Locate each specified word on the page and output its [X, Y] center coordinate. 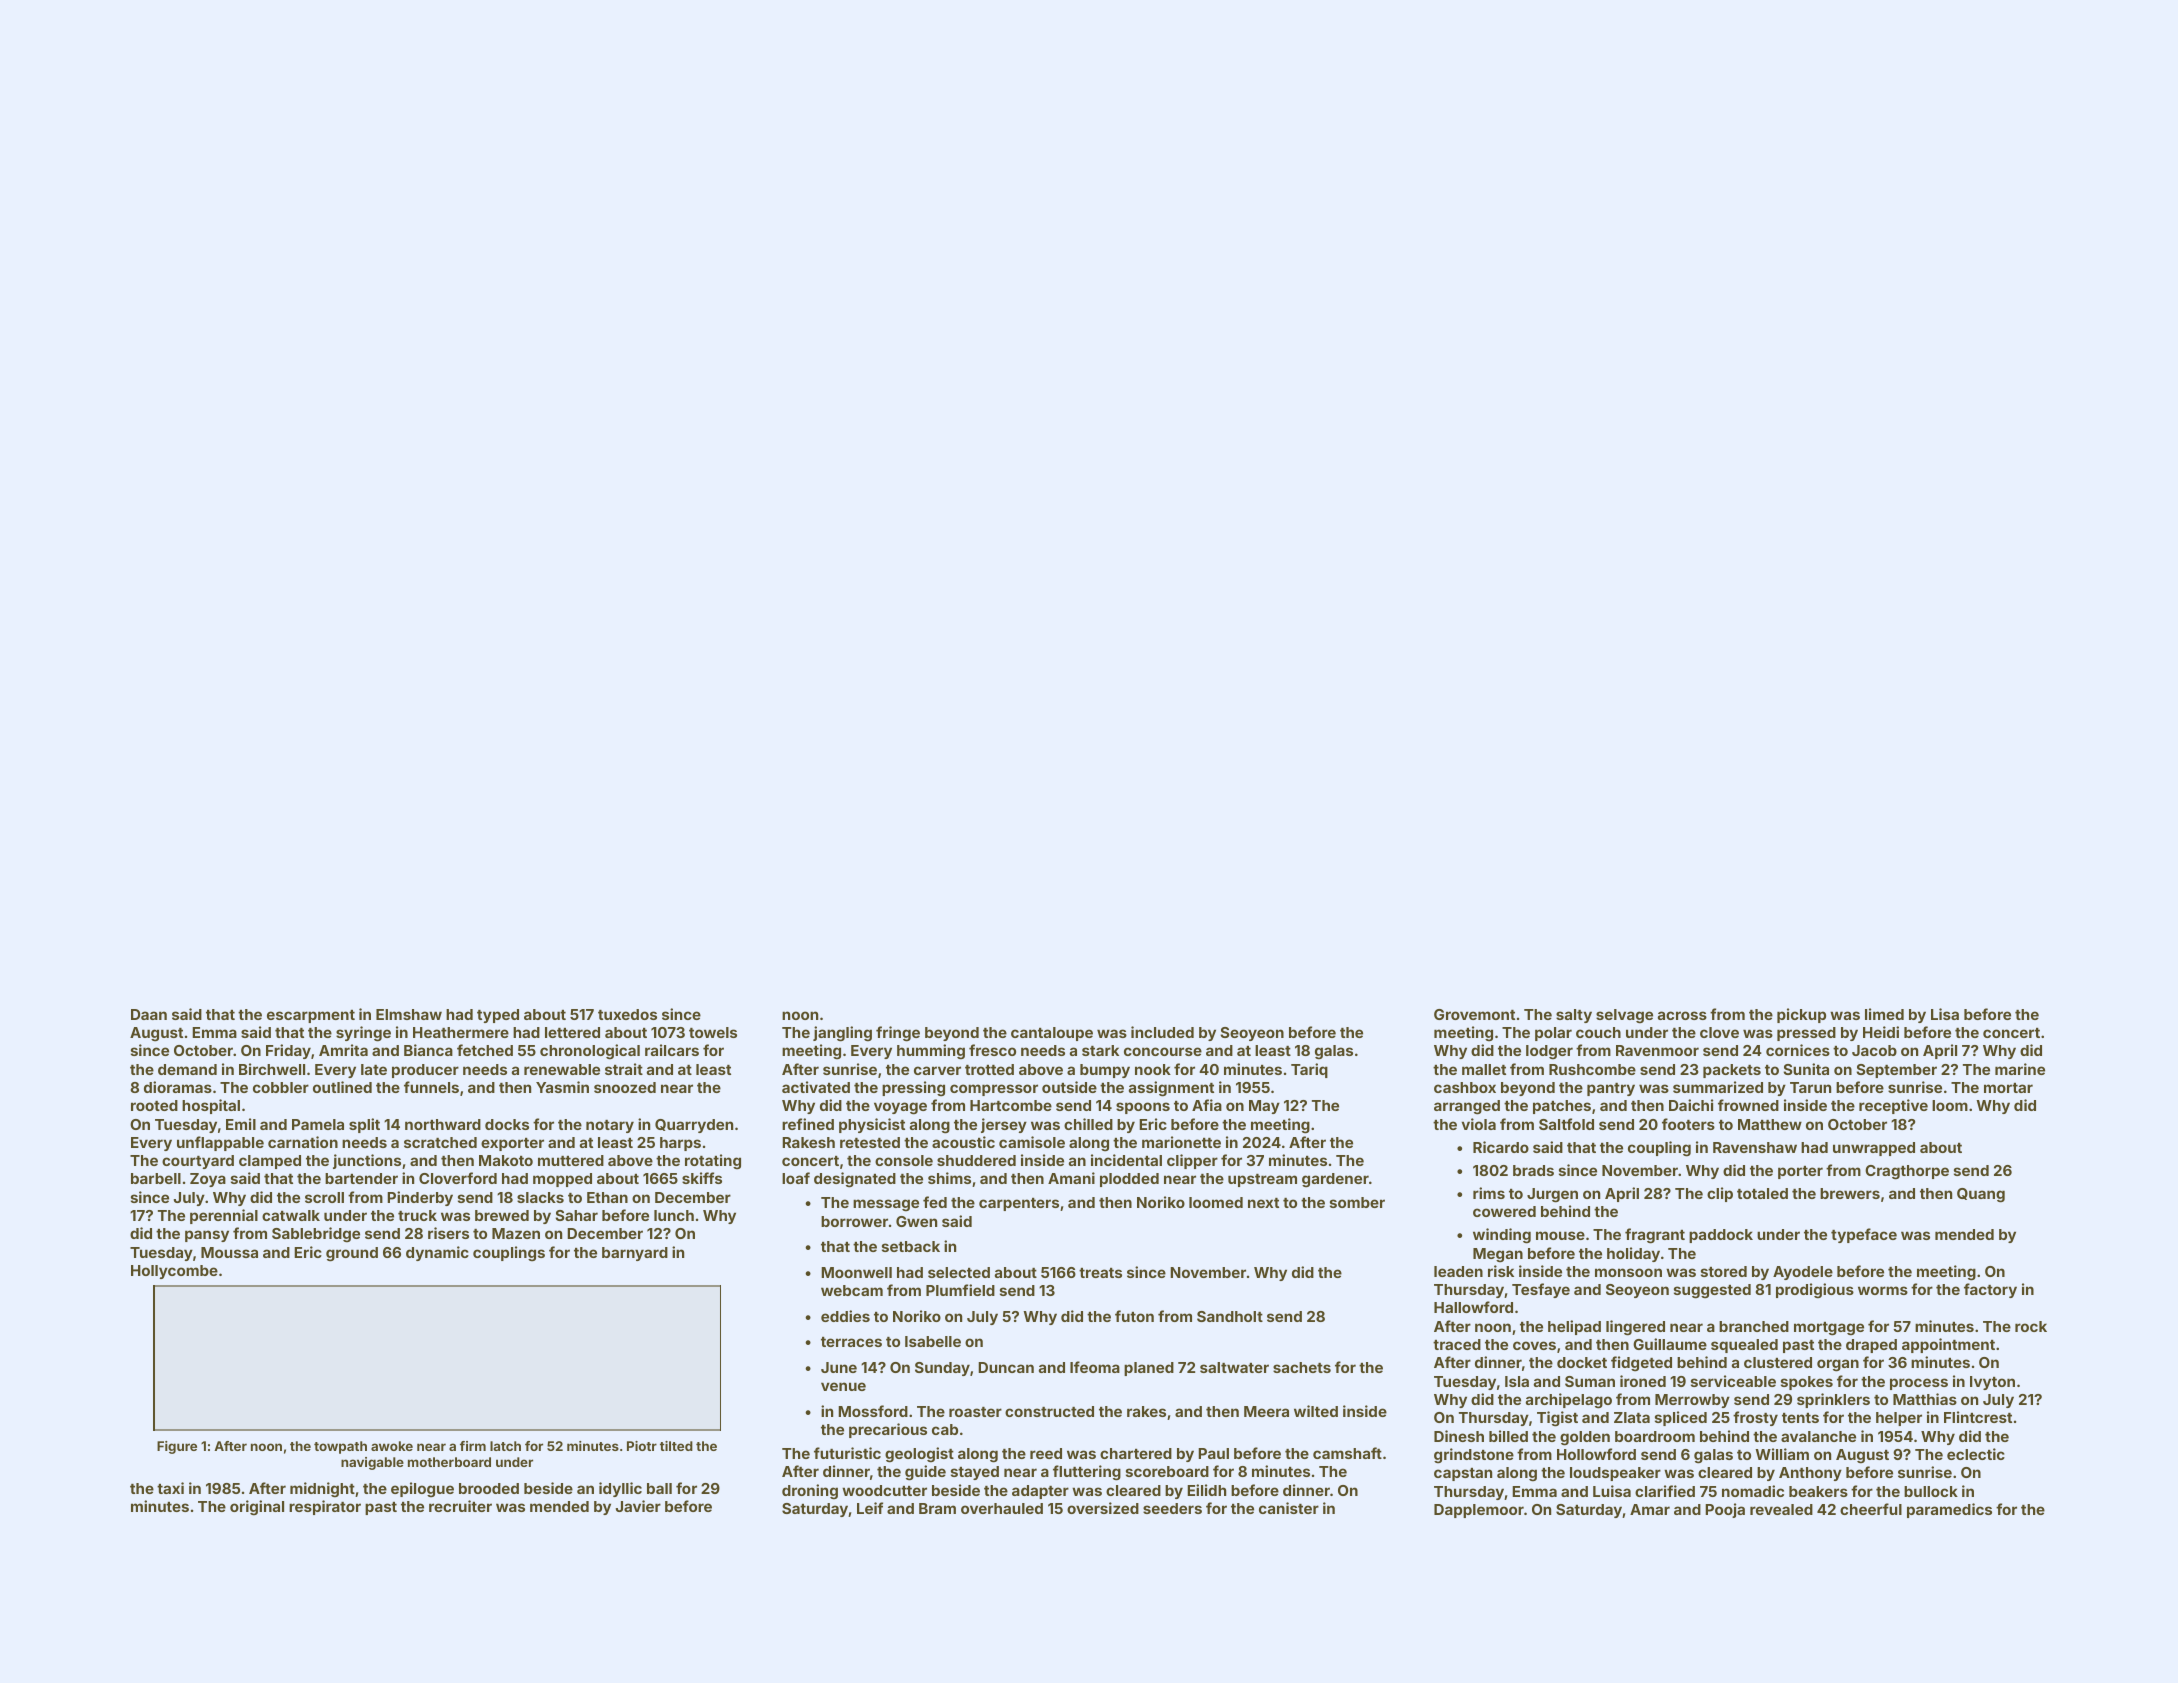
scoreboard [1167, 1471]
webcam [852, 1290]
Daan [149, 1014]
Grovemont [1474, 1014]
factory [1990, 1290]
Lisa [1945, 1014]
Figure [177, 1447]
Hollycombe [174, 1272]
